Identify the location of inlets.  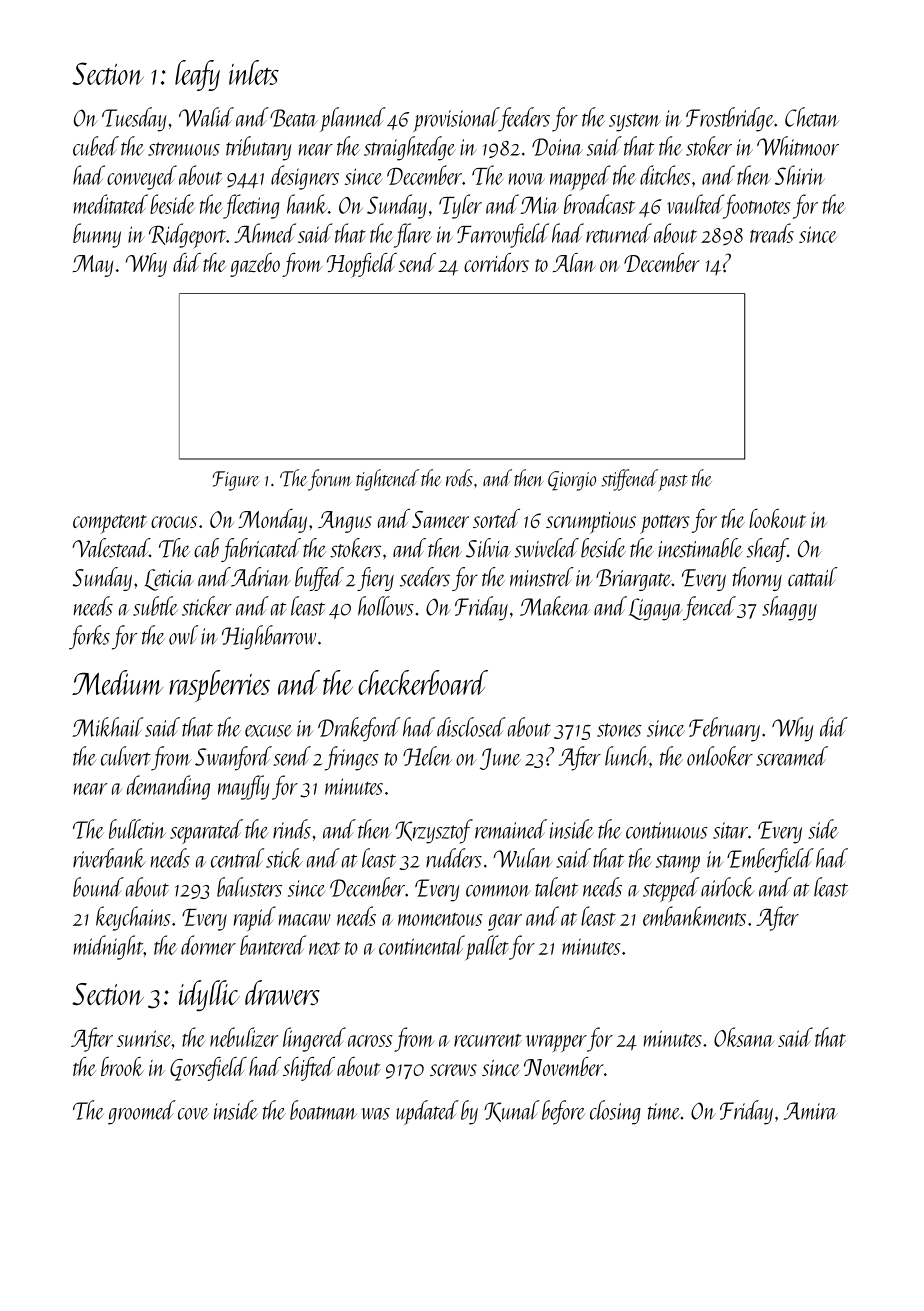
(254, 72).
